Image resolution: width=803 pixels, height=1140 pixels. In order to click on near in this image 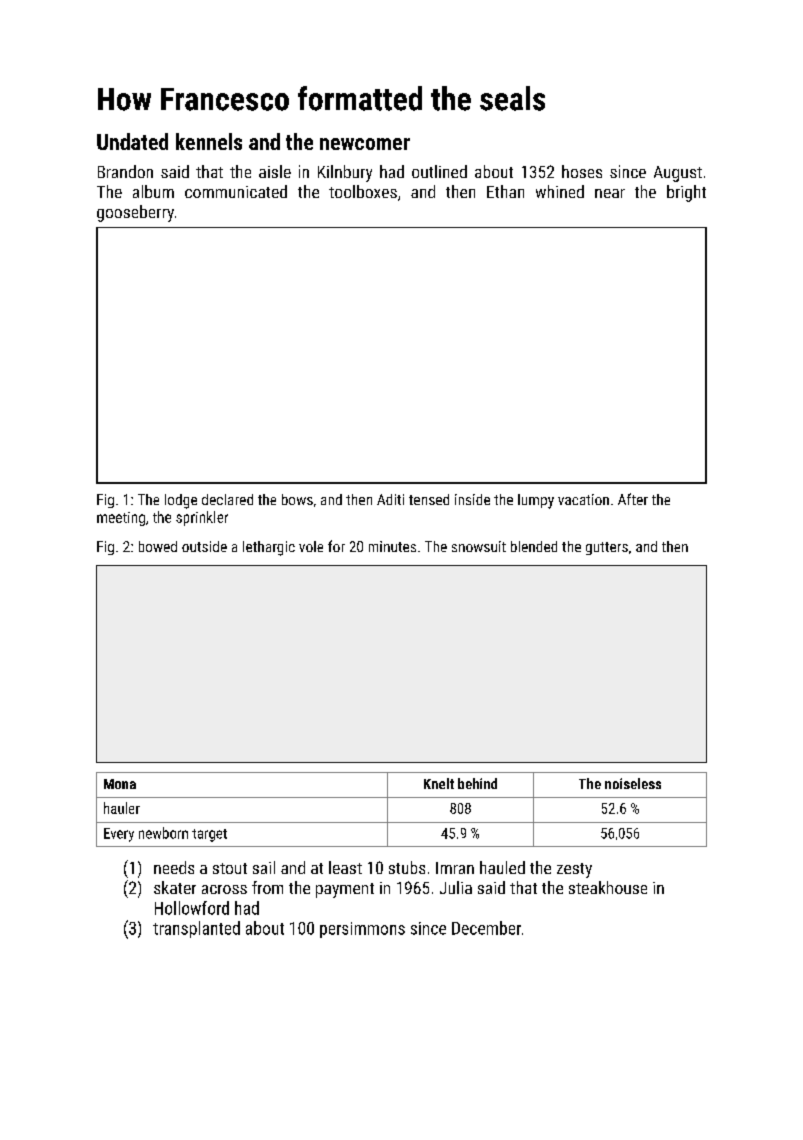, I will do `click(610, 193)`.
